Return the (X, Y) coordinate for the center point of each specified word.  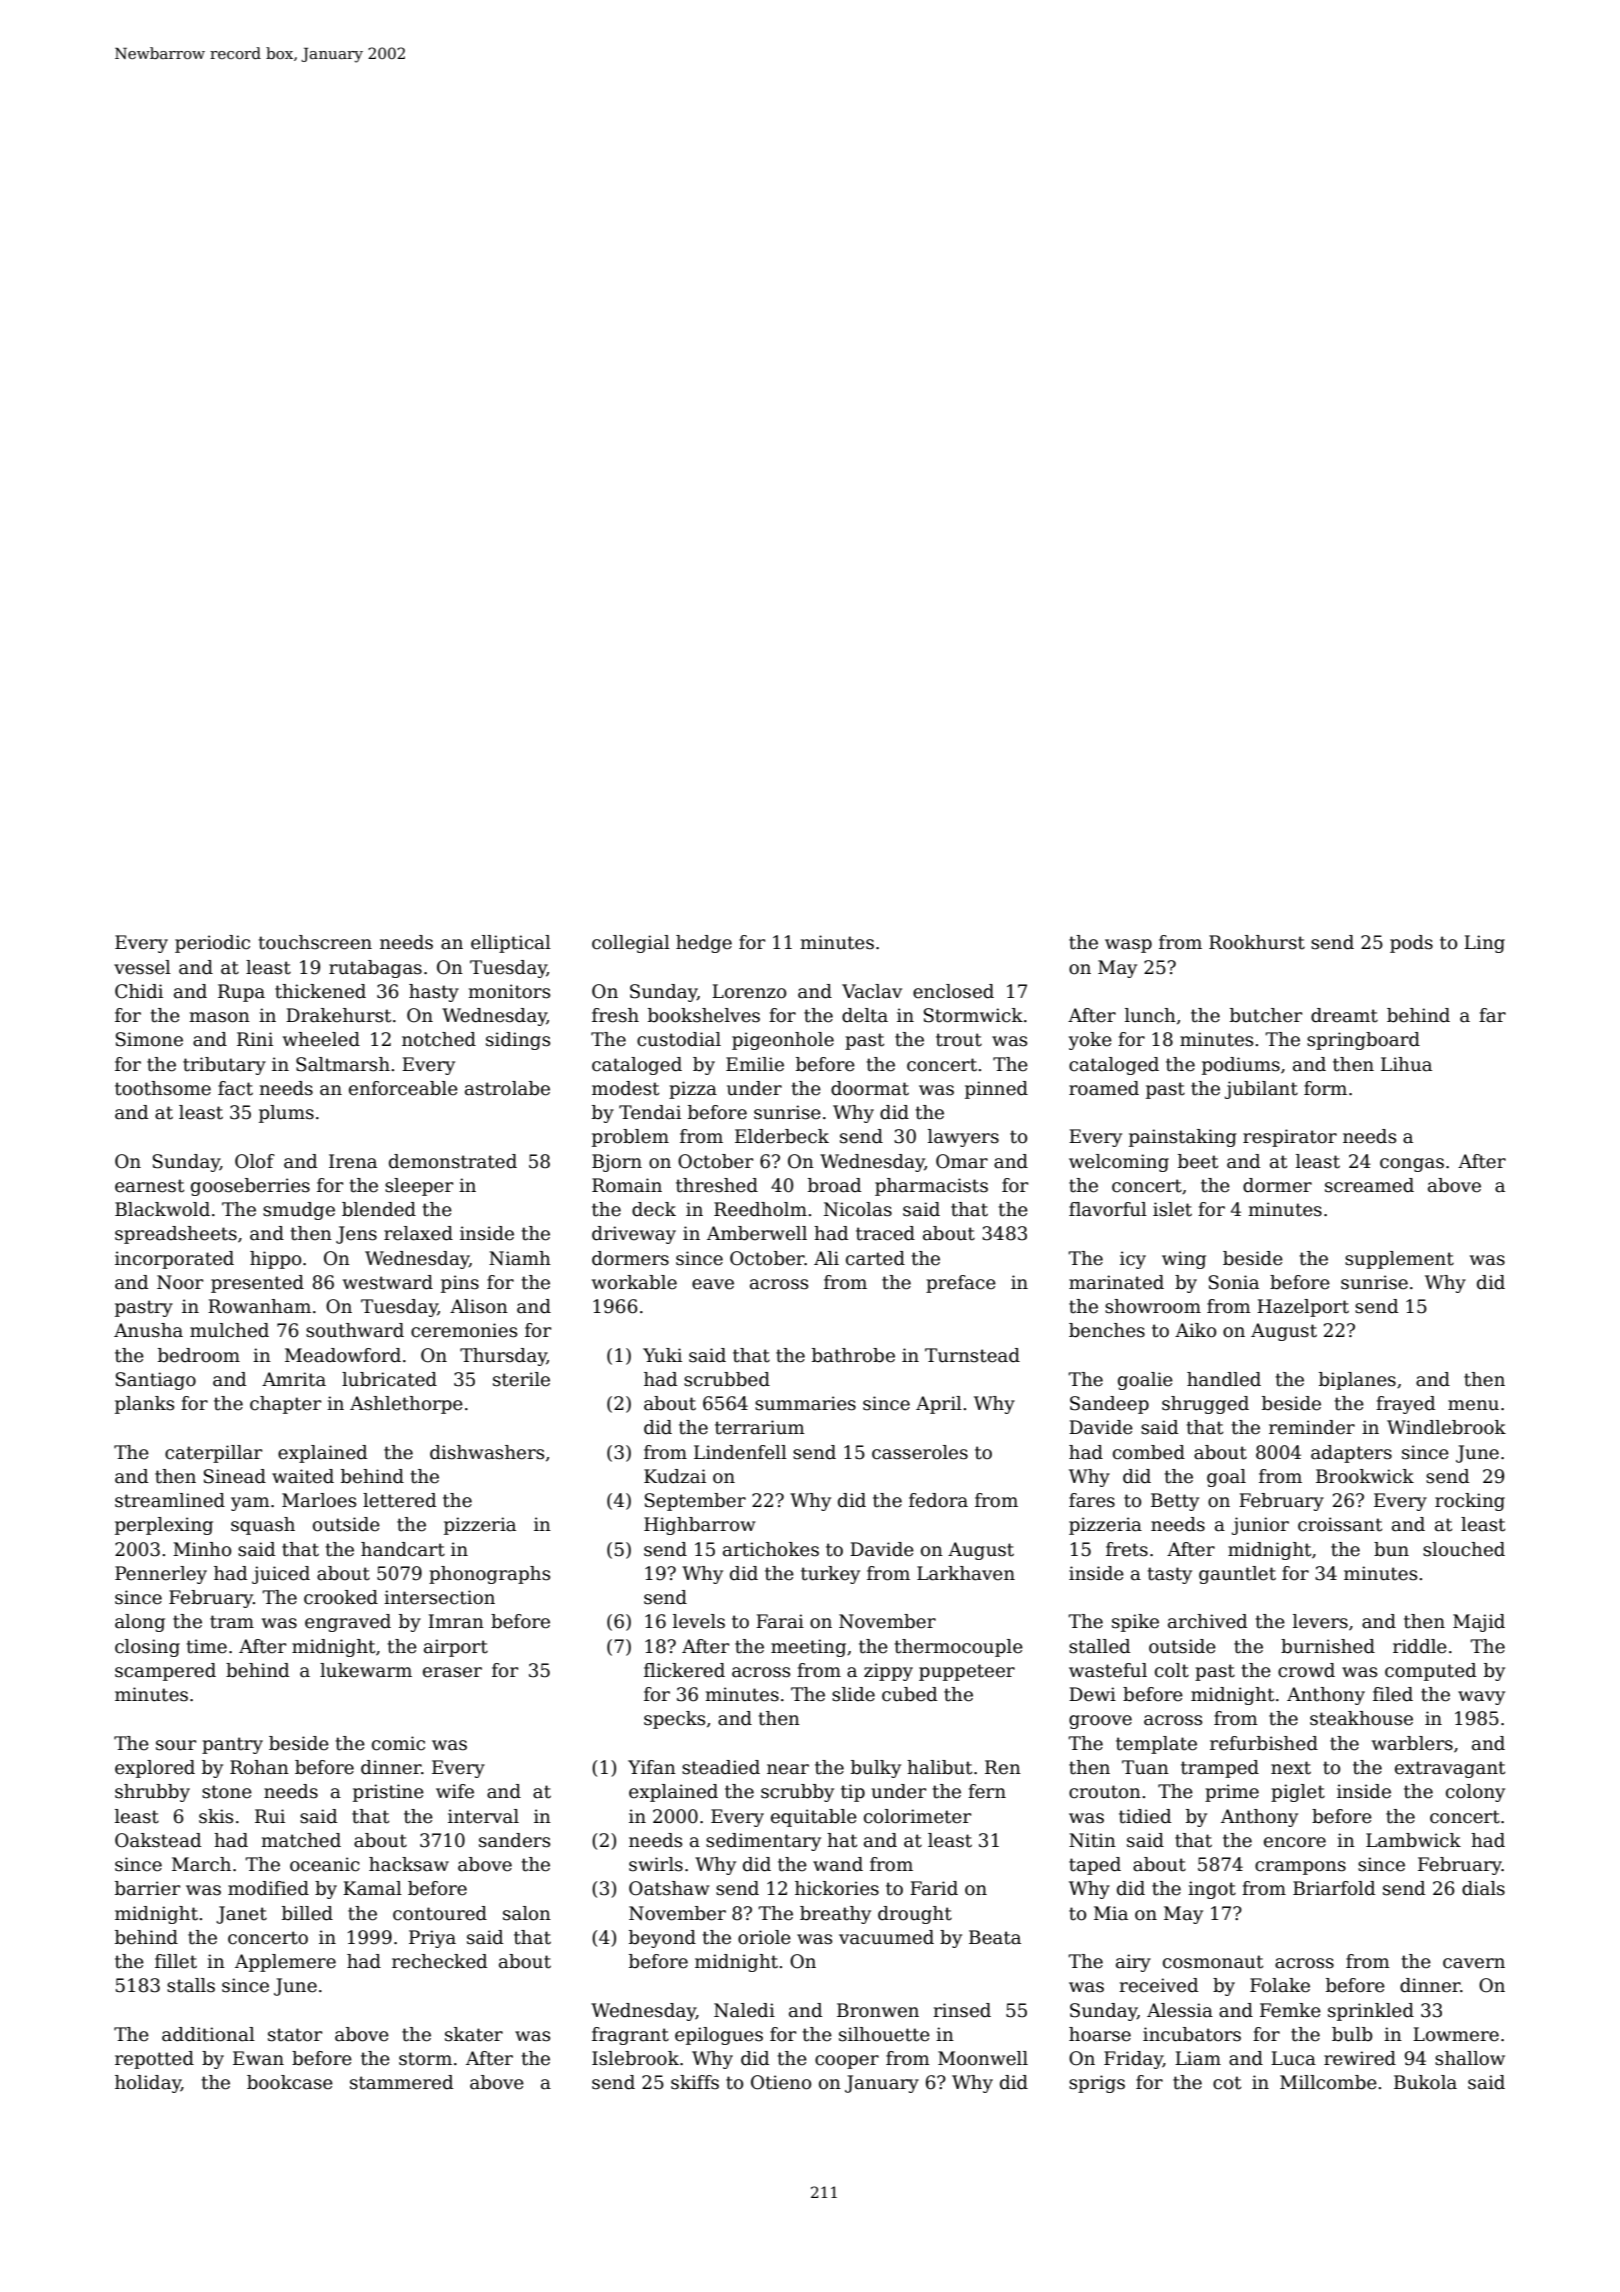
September (695, 1502)
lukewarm (366, 1670)
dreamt (1344, 1015)
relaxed (418, 1233)
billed (307, 1913)
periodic (212, 944)
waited (303, 1476)
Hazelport (1303, 1308)
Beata (995, 1937)
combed (1149, 1452)
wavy (1481, 1698)
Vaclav (872, 991)
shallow (1470, 2058)
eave (713, 1284)
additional (208, 2034)
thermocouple (959, 1648)
